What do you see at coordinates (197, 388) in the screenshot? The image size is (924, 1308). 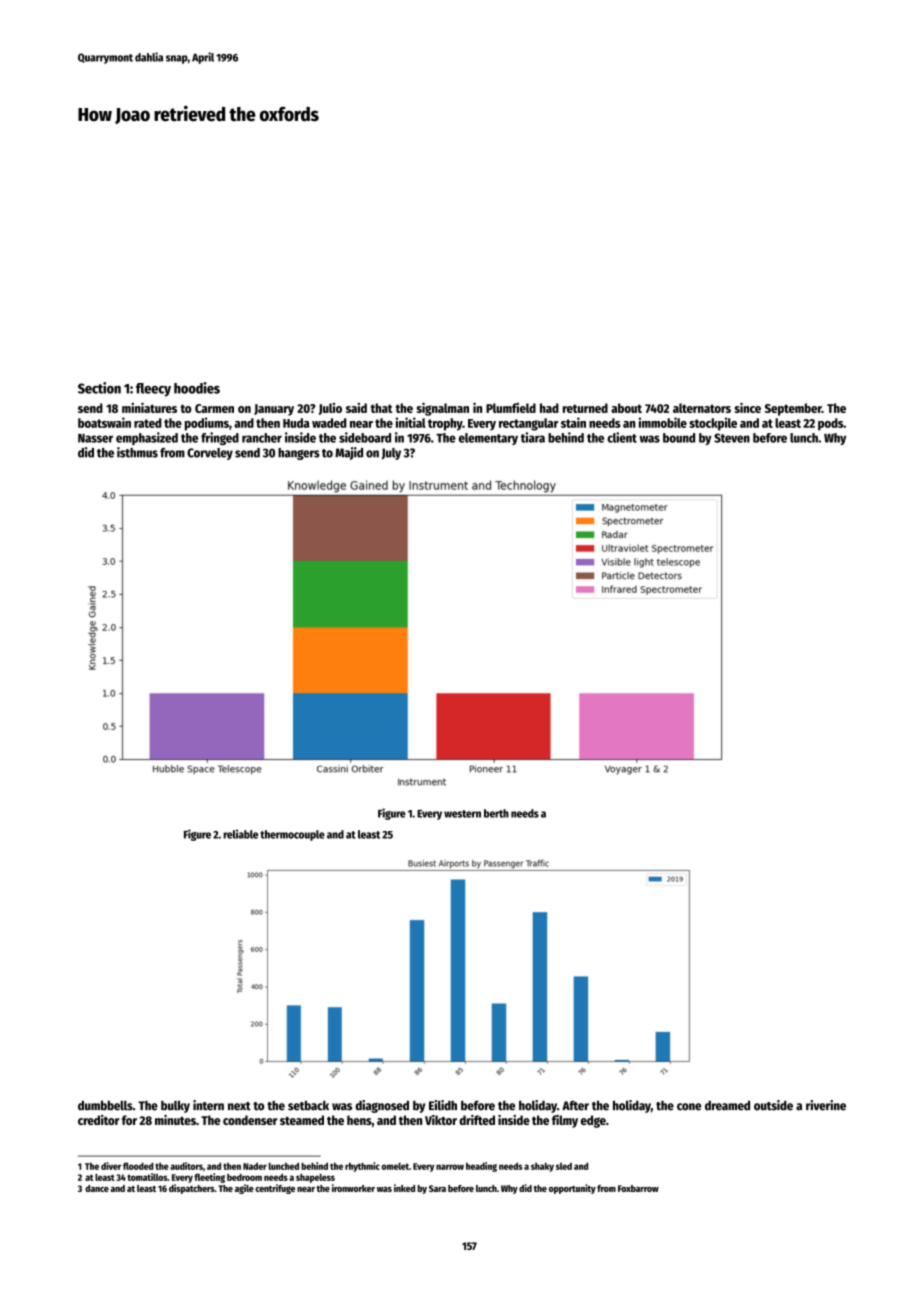 I see `hoodies` at bounding box center [197, 388].
